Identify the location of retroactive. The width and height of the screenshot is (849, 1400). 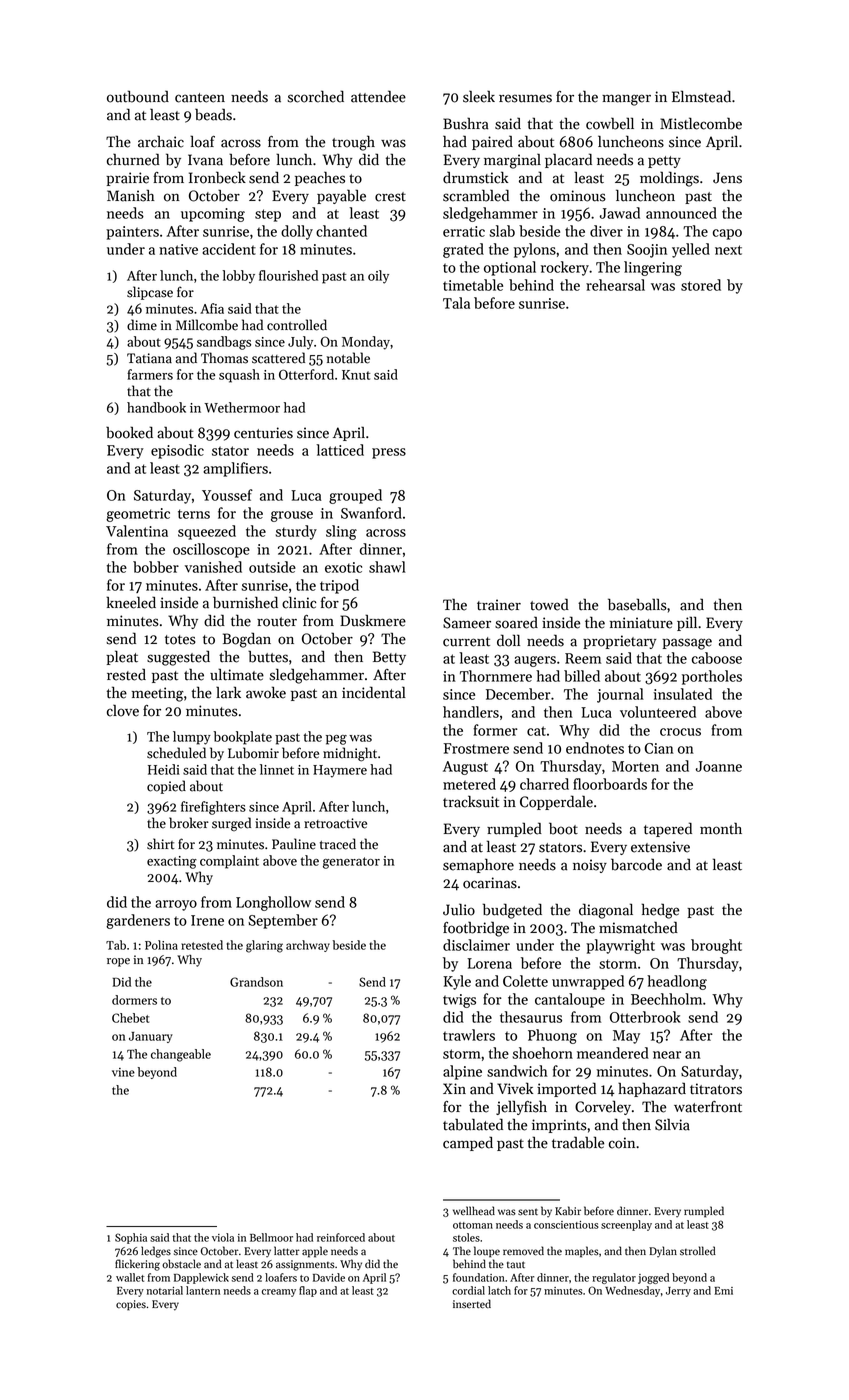
(335, 823).
